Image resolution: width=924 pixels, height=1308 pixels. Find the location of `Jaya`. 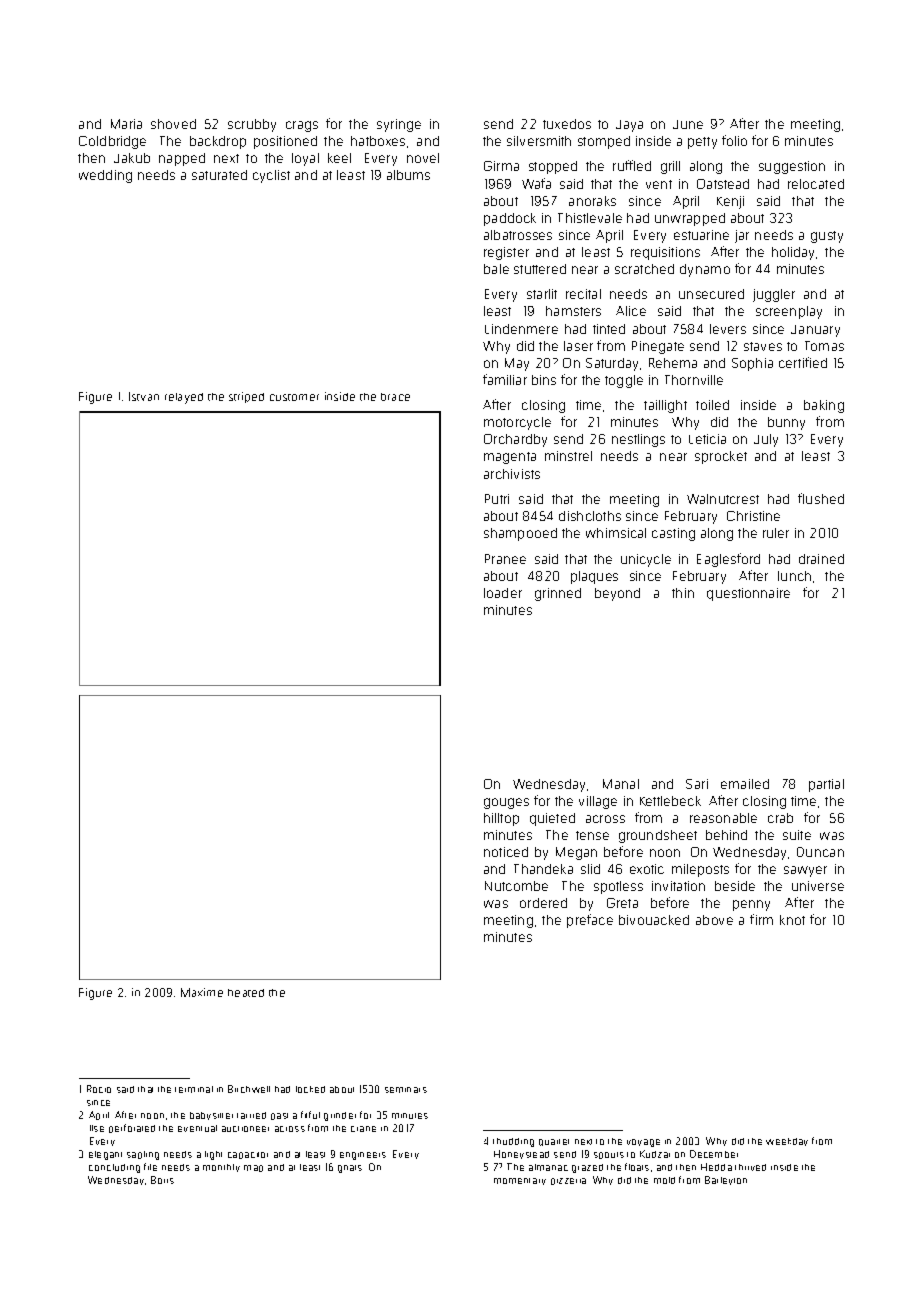

Jaya is located at coordinates (629, 126).
